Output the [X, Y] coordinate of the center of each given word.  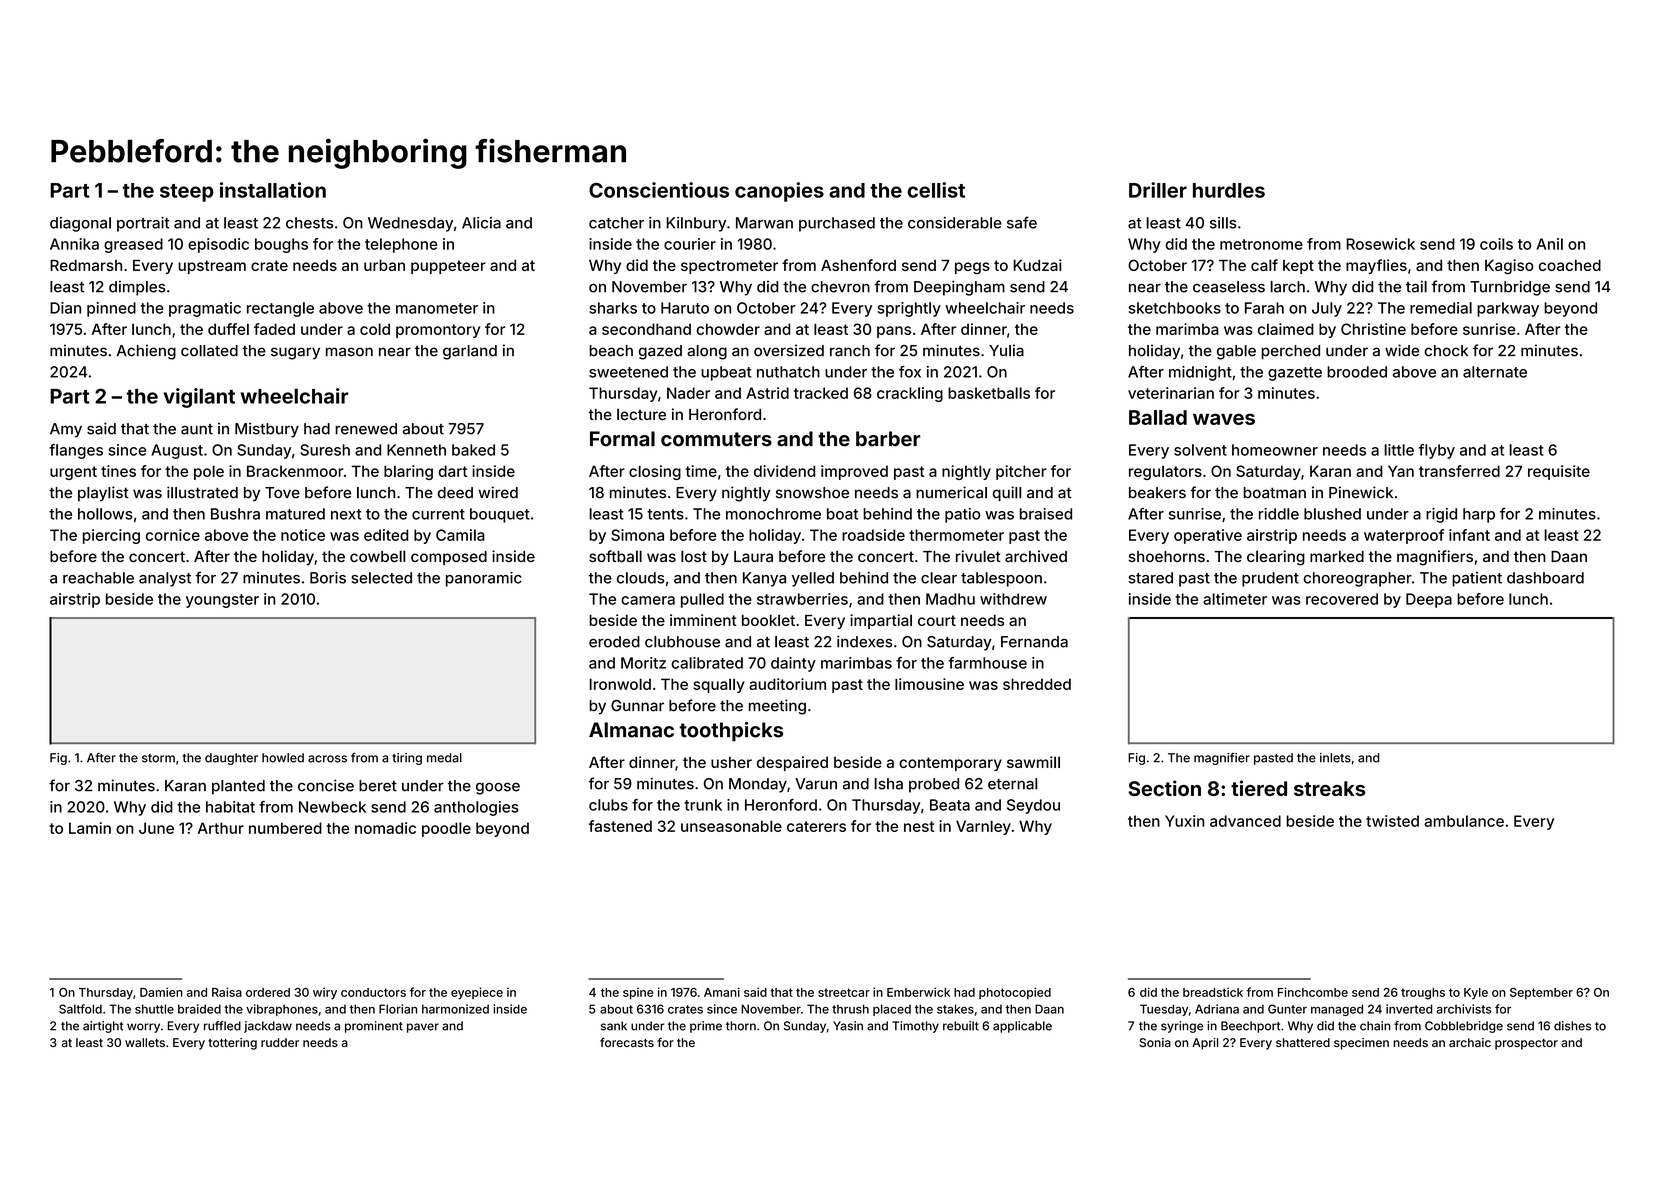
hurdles [1229, 190]
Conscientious [659, 190]
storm [158, 758]
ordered [268, 992]
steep [186, 193]
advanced [1245, 821]
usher [731, 762]
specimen [1361, 1044]
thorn [741, 1026]
